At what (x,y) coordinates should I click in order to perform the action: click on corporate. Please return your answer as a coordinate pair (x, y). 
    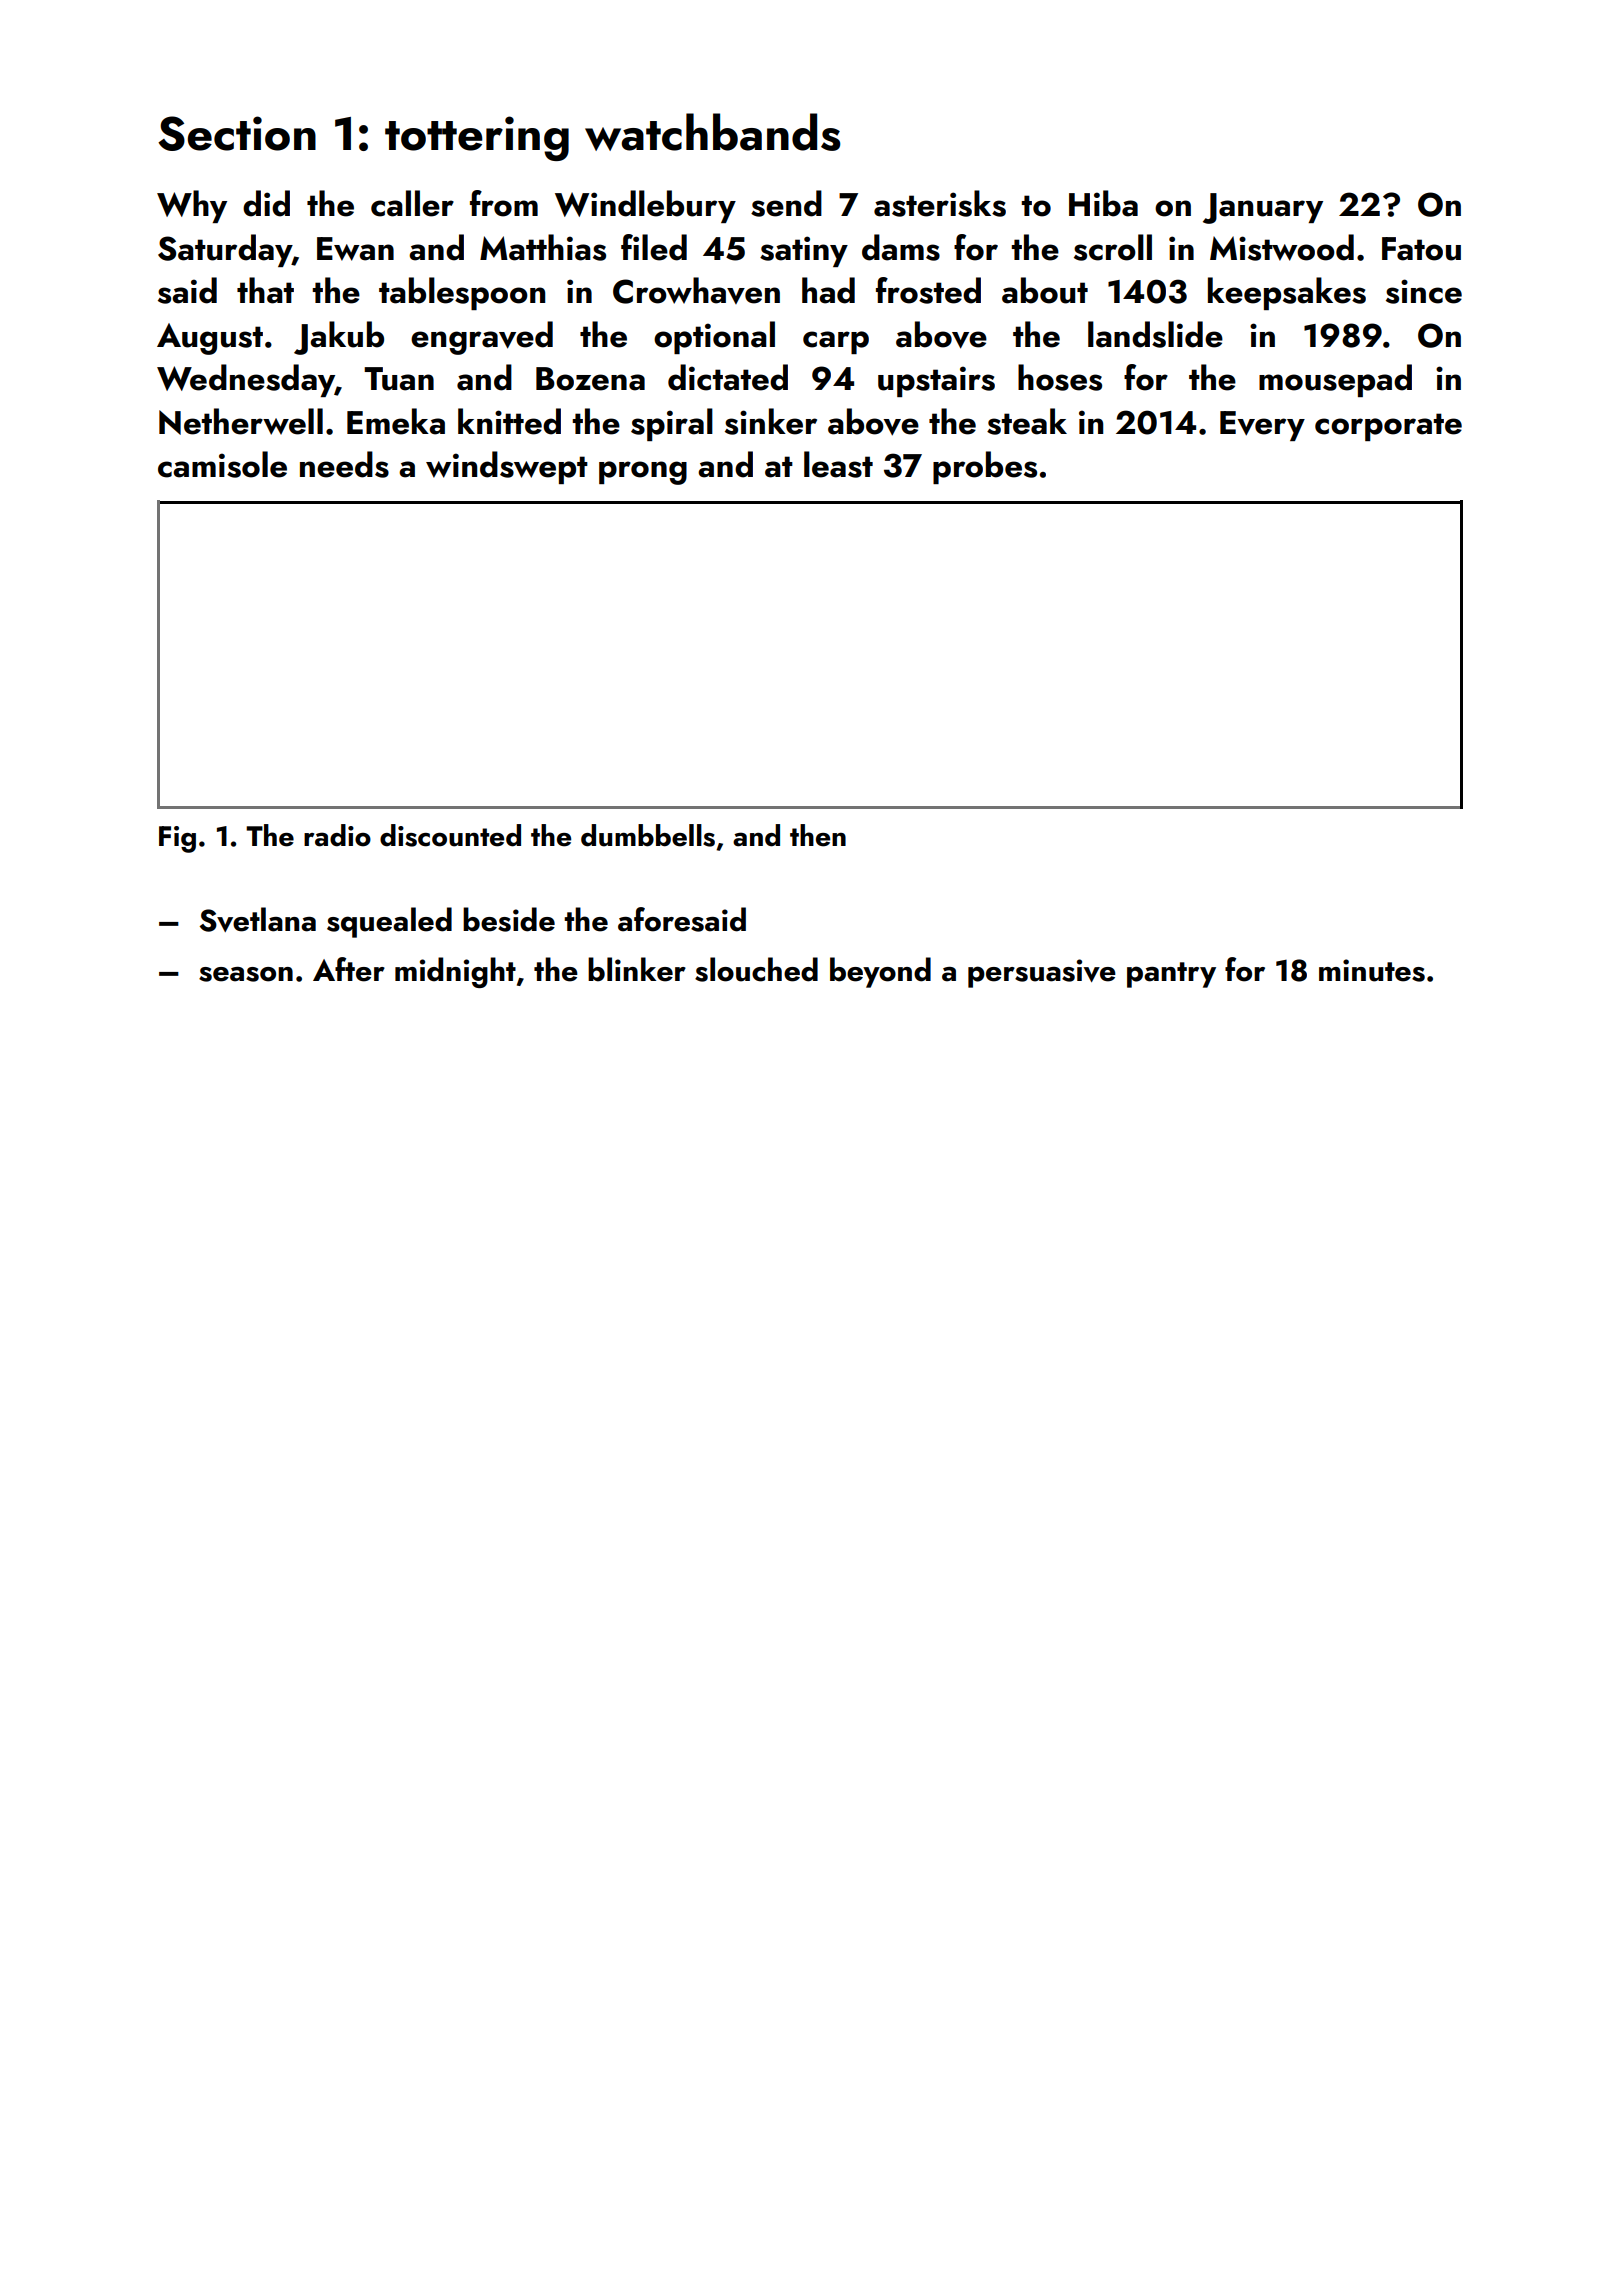
    Looking at the image, I should click on (1388, 427).
